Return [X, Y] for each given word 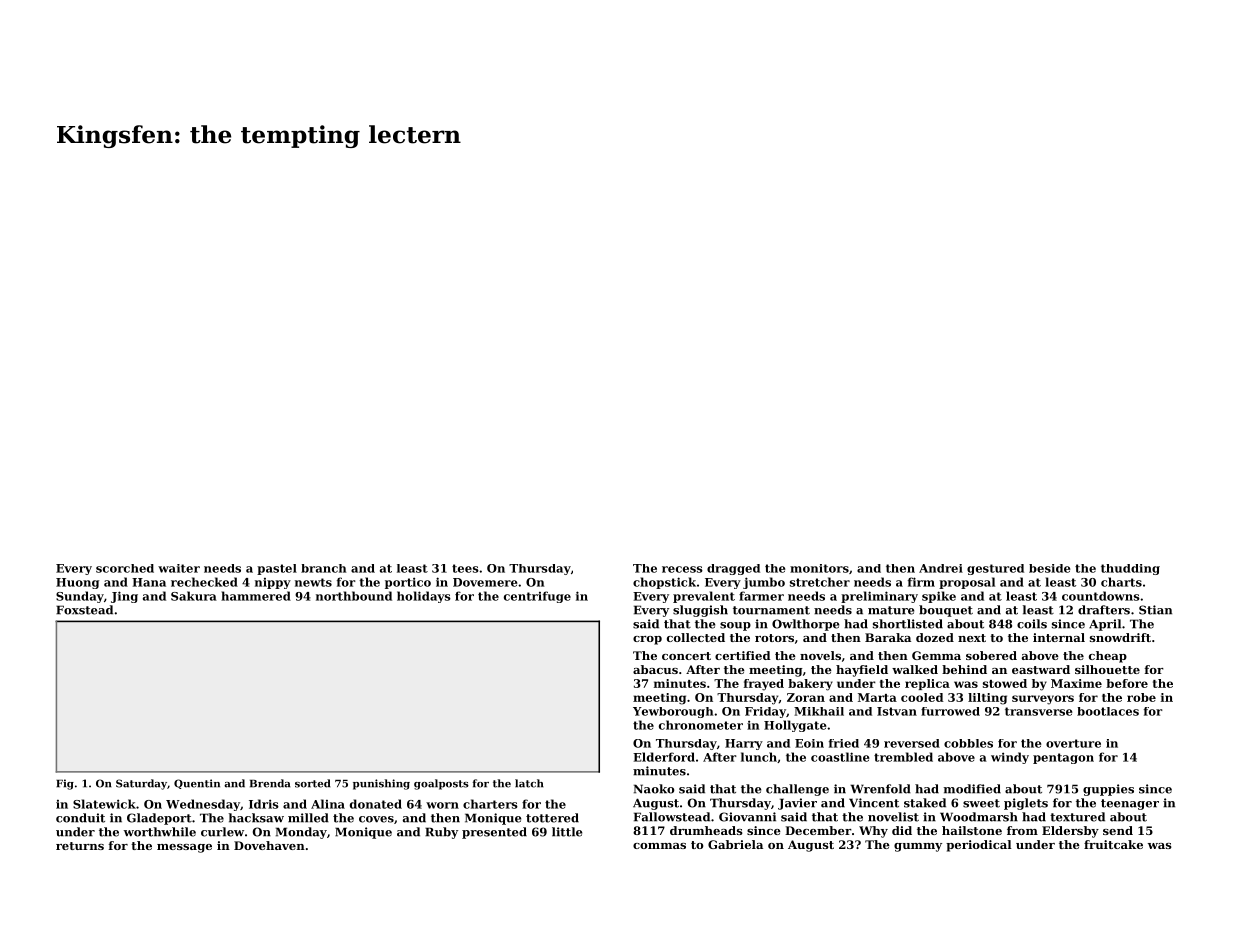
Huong [77, 583]
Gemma [936, 655]
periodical [979, 846]
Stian [1155, 610]
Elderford [664, 757]
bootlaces [1108, 711]
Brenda [270, 783]
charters [490, 804]
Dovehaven [269, 845]
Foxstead [84, 610]
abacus [655, 669]
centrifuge [537, 597]
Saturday [141, 784]
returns [80, 846]
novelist [893, 817]
